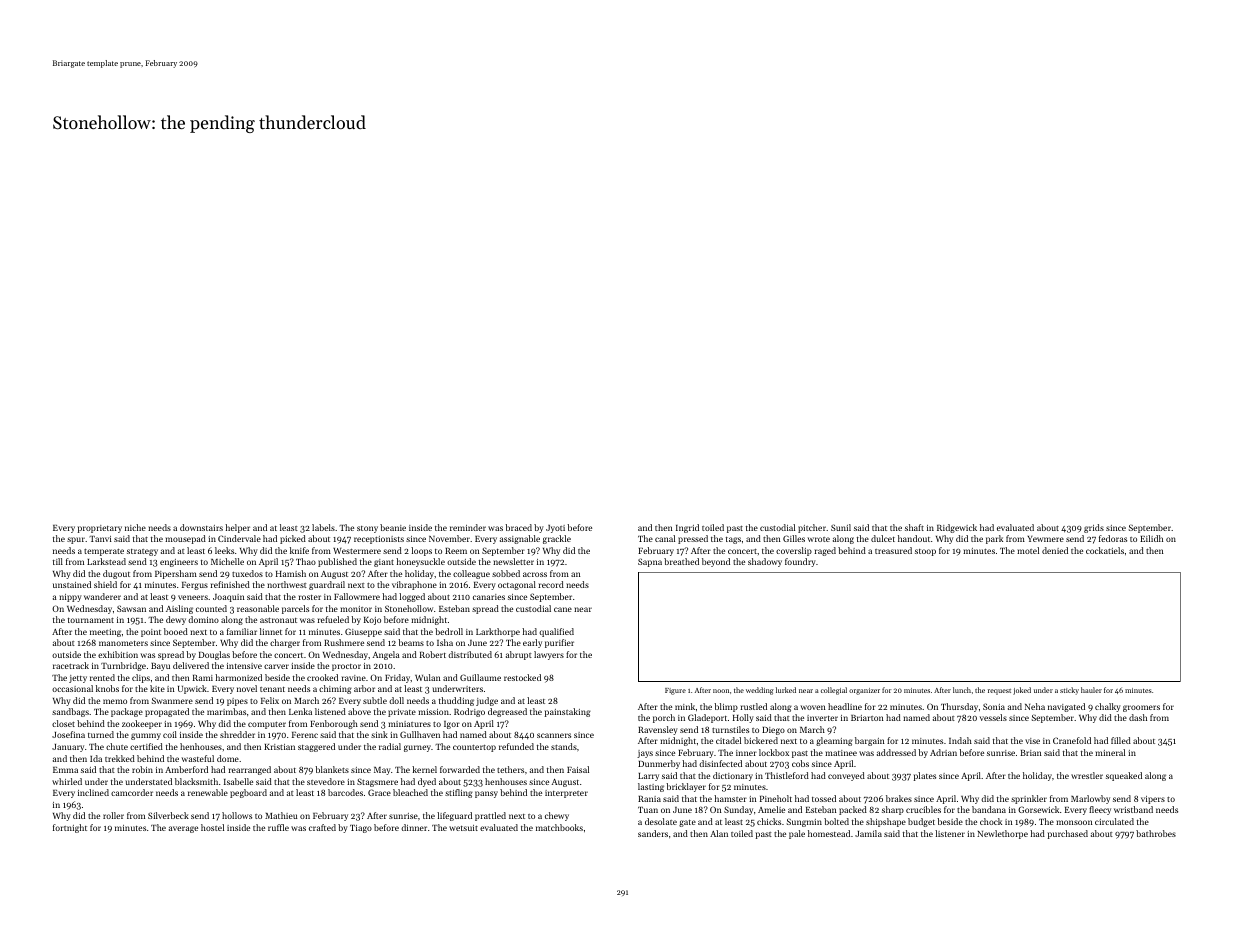 The width and height of the screenshot is (1233, 952). I want to click on pressed, so click(693, 539).
